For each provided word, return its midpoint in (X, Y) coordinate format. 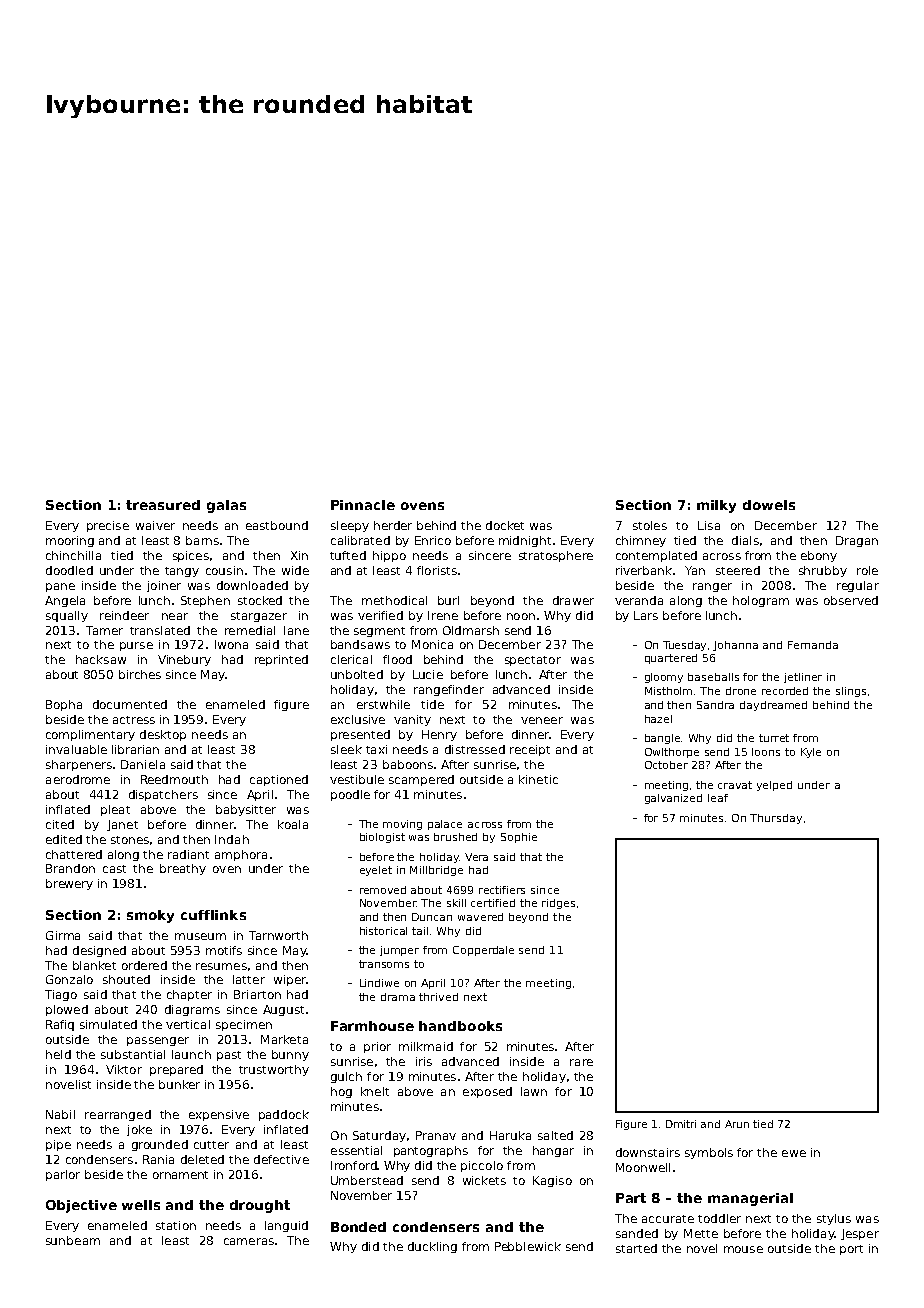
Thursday (776, 819)
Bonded (358, 1227)
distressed (475, 749)
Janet (122, 825)
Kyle (811, 753)
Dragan (857, 541)
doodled (69, 570)
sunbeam (73, 1240)
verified (380, 615)
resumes (221, 966)
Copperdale (483, 951)
